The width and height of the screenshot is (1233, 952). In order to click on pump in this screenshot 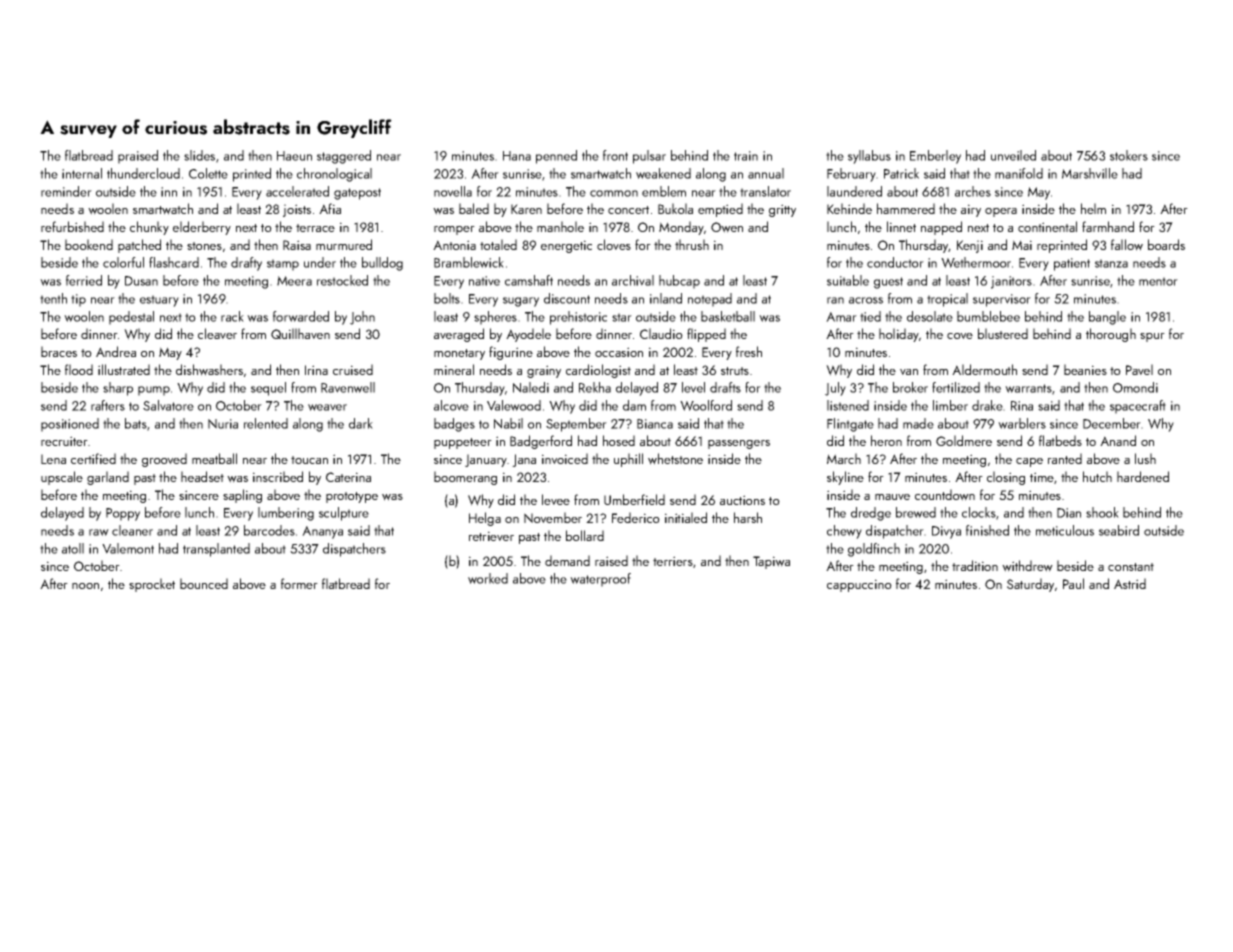, I will do `click(154, 391)`.
